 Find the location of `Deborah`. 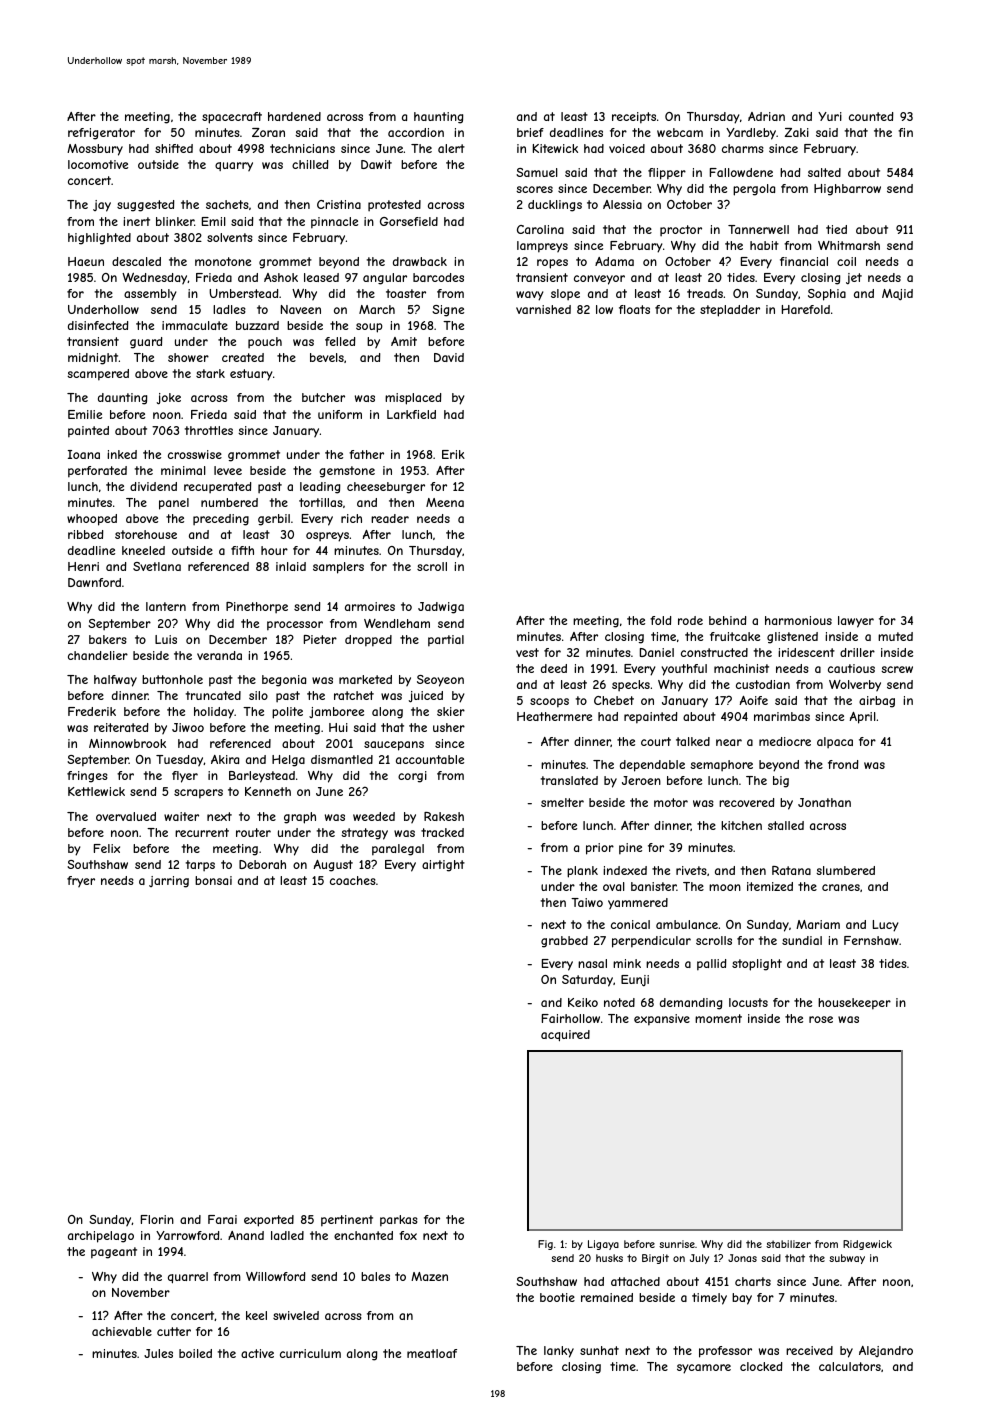

Deborah is located at coordinates (262, 864).
